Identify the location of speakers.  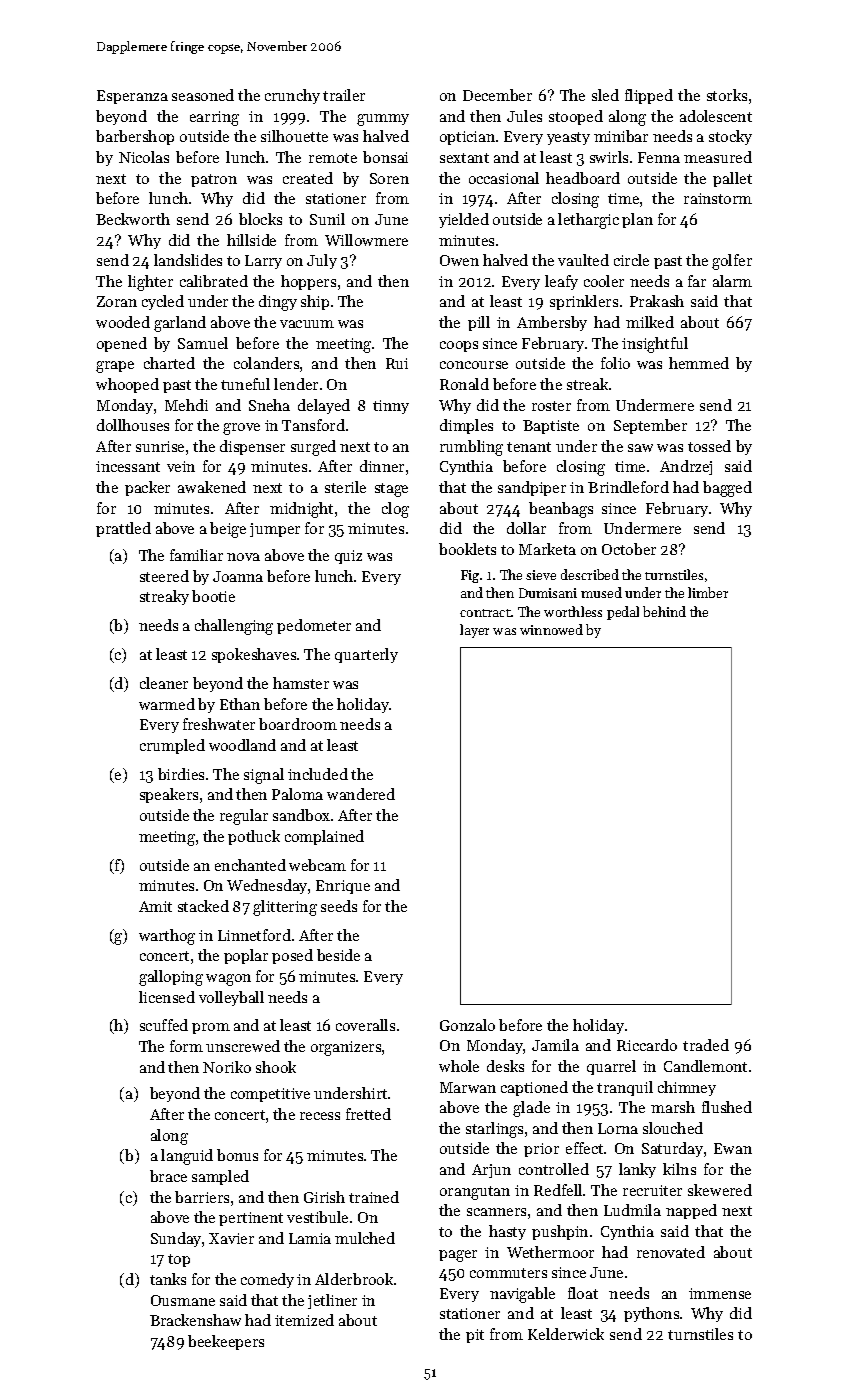
(169, 795).
